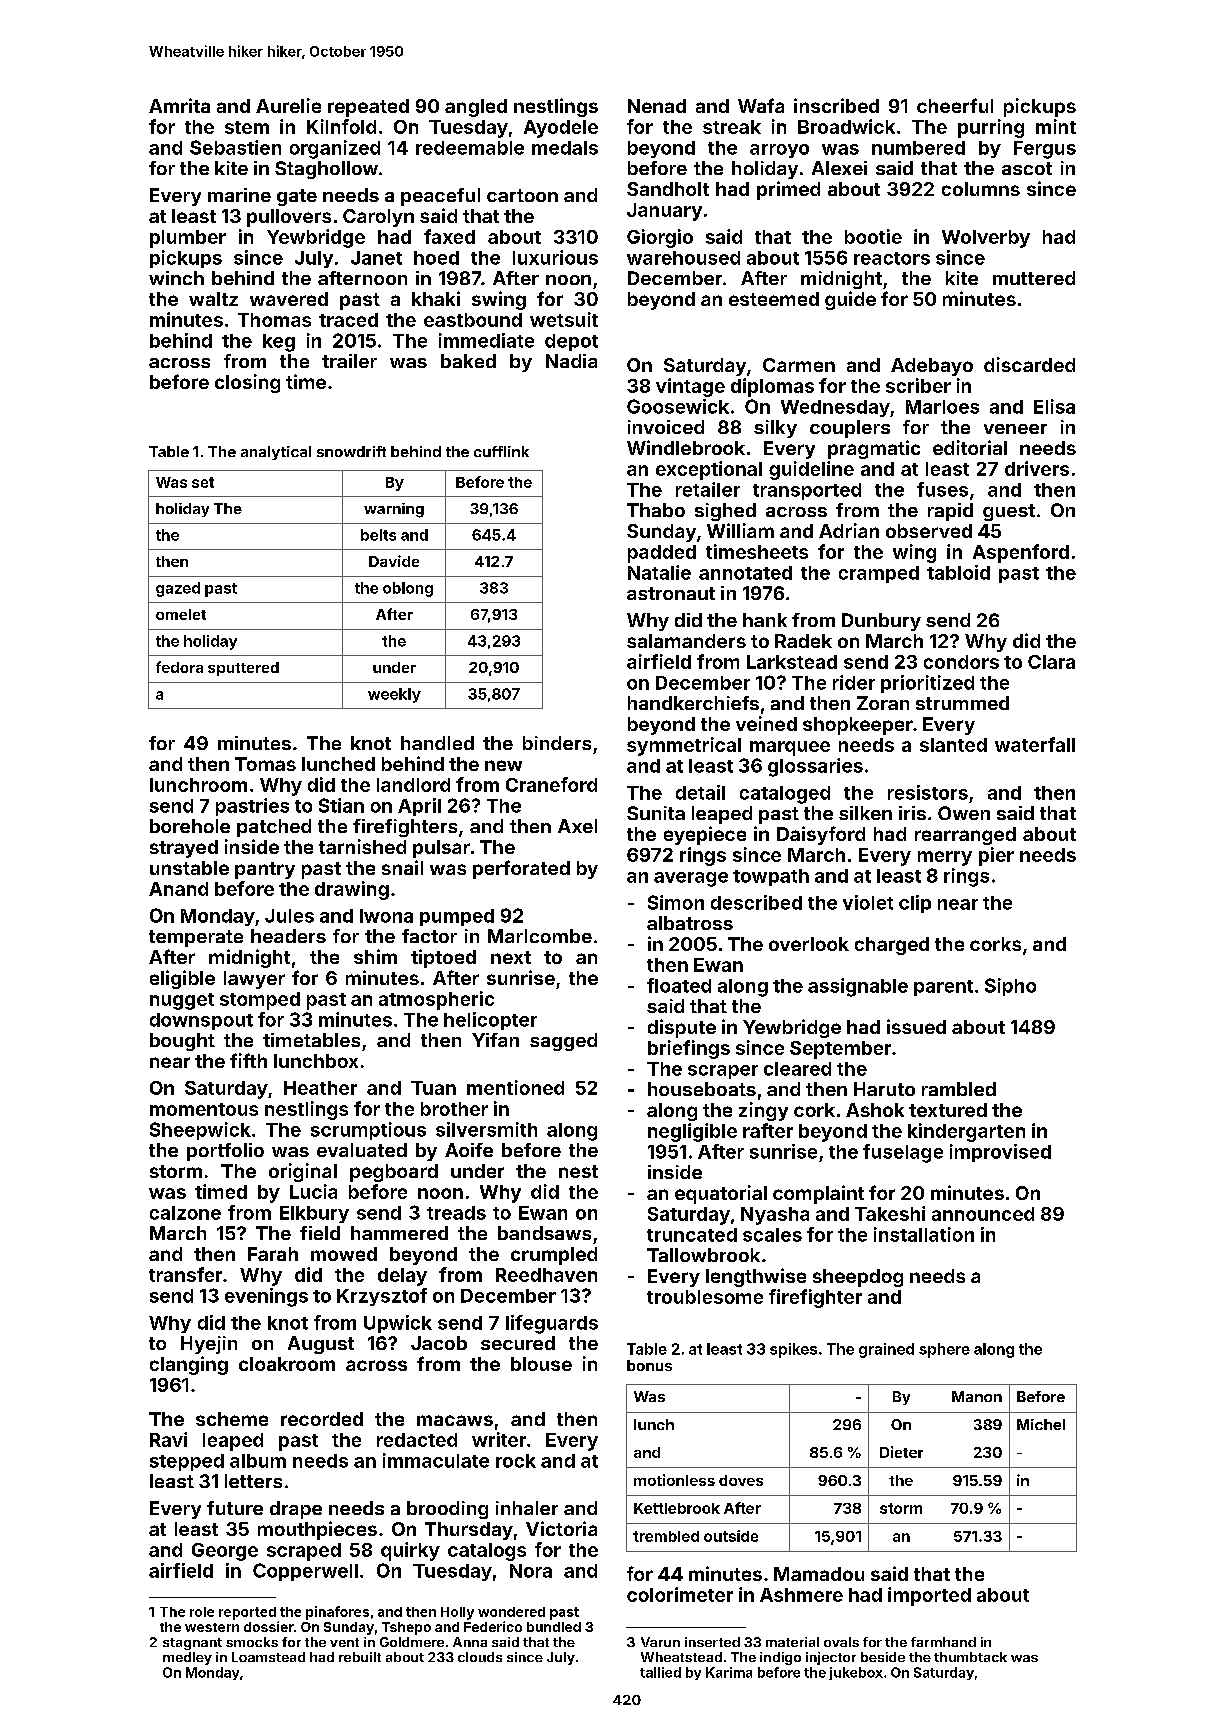 Image resolution: width=1225 pixels, height=1733 pixels. Describe the element at coordinates (577, 826) in the document. I see `Axel` at that location.
